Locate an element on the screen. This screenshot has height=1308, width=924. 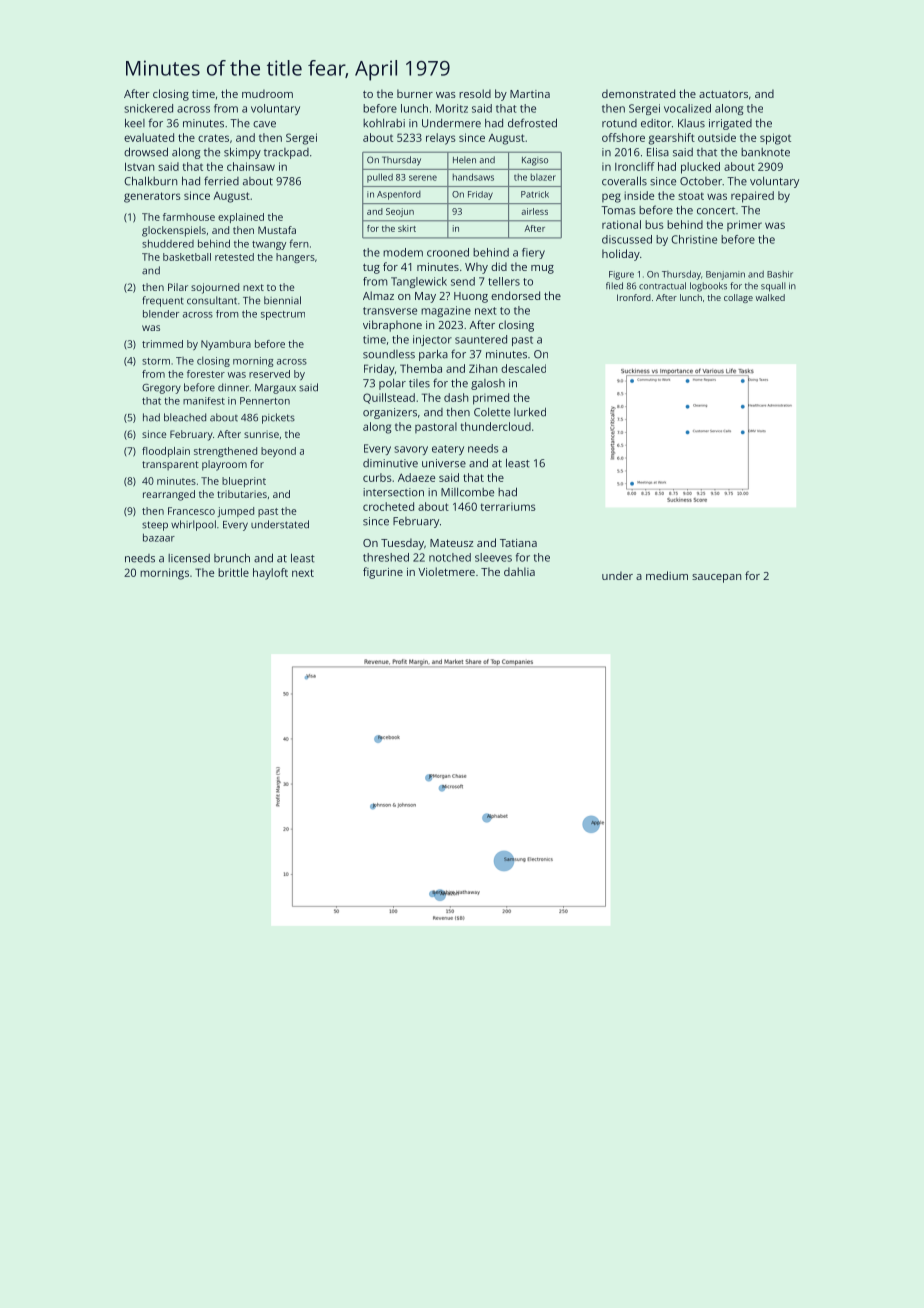
repaired is located at coordinates (752, 197).
